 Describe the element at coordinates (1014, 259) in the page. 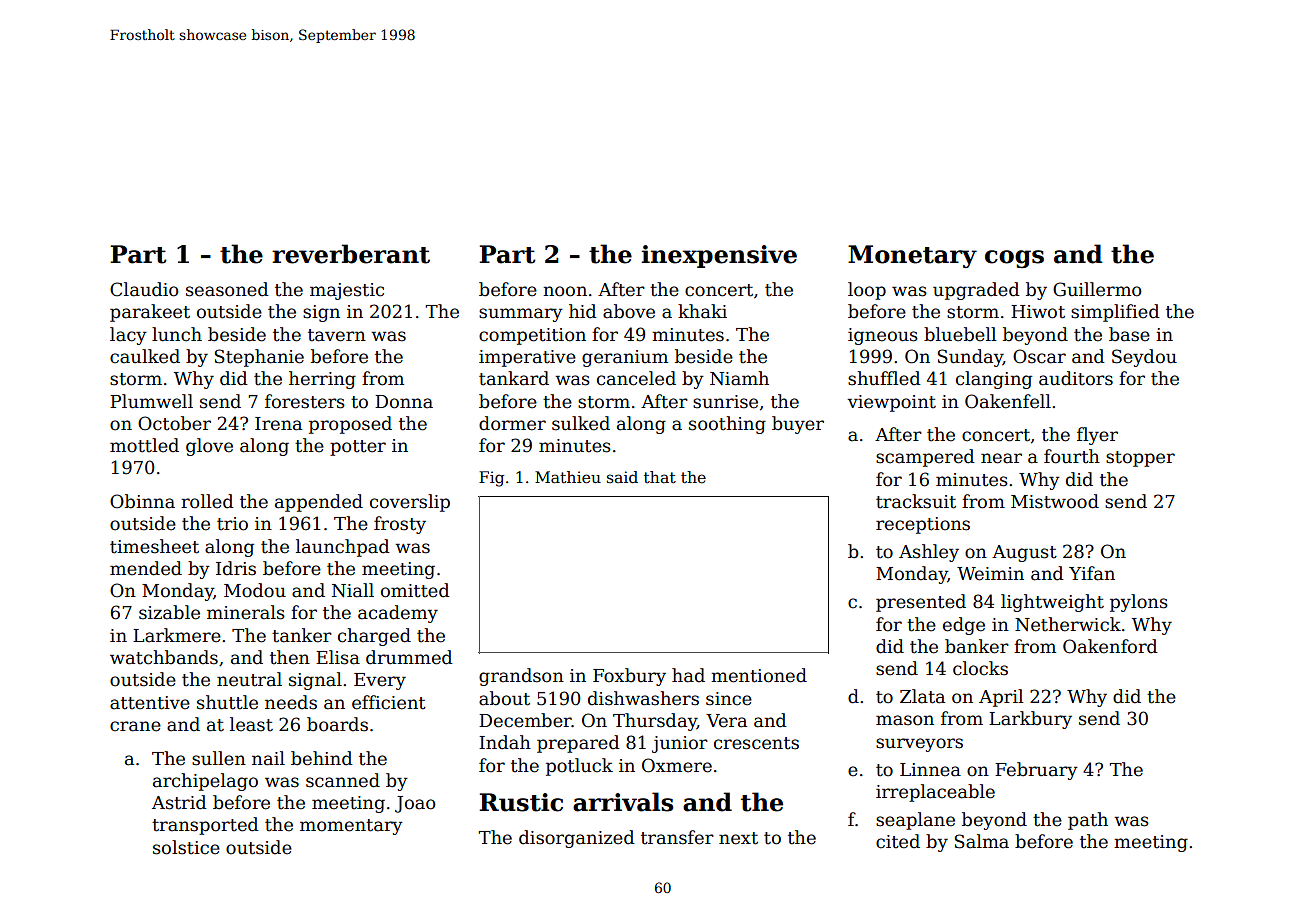

I see `cogs` at that location.
